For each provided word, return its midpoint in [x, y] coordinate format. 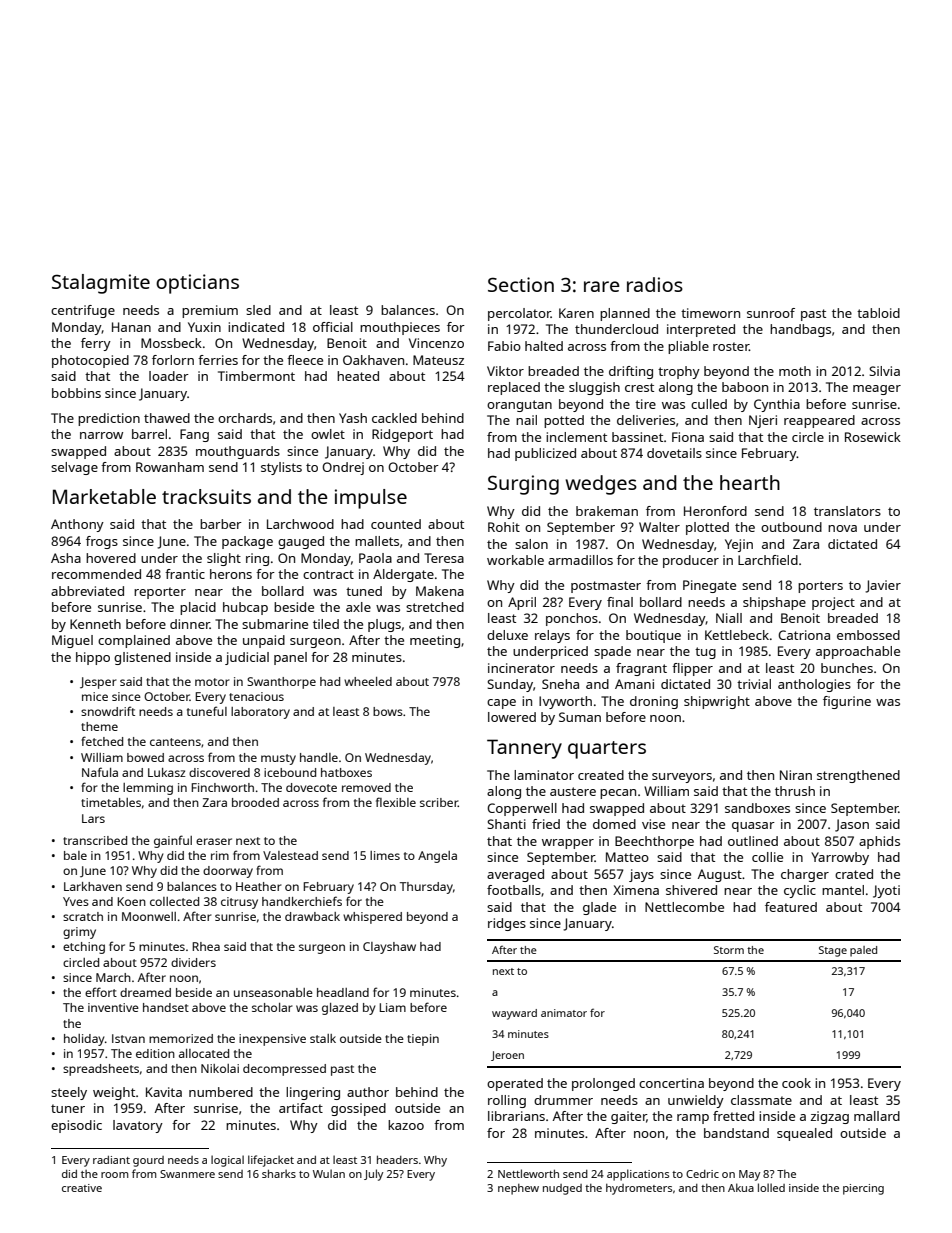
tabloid [878, 313]
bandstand [736, 1133]
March [113, 977]
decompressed [284, 1070]
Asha [66, 558]
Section [521, 284]
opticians [197, 284]
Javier [883, 586]
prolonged [603, 1084]
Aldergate [403, 575]
